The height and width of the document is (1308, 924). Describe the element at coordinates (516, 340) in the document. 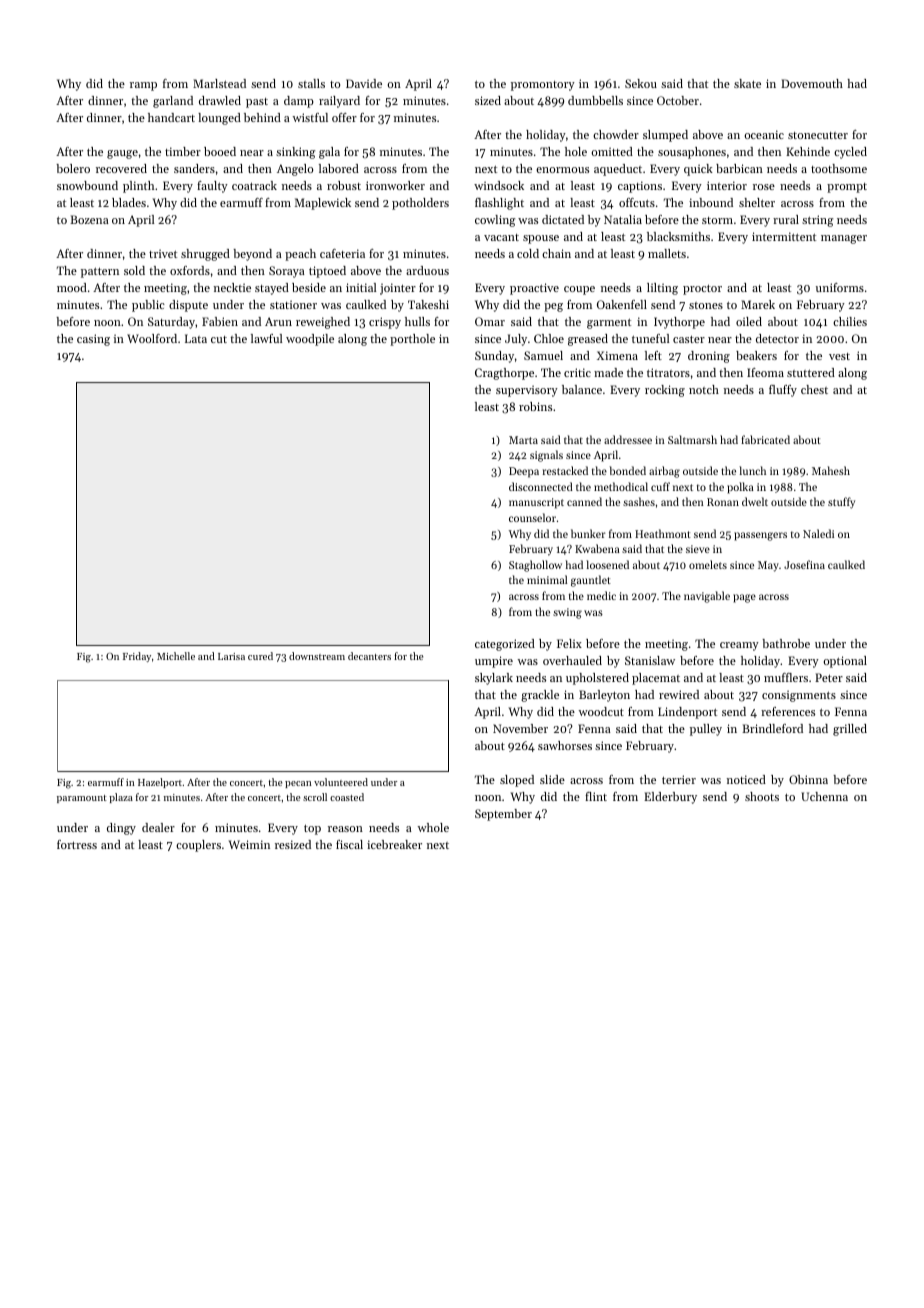

I see `July` at that location.
